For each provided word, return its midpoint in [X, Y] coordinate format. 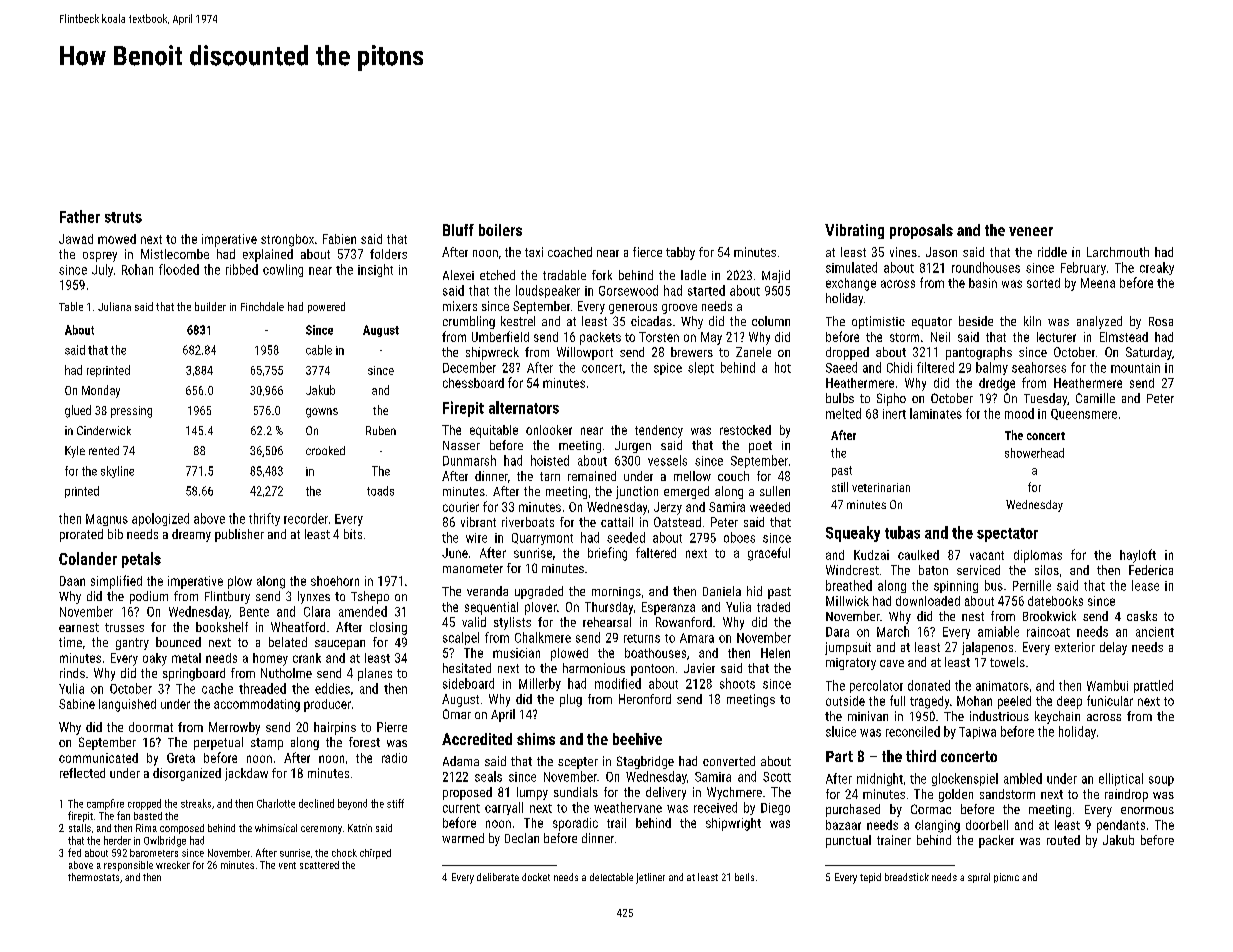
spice [668, 369]
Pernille [1032, 585]
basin [983, 283]
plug [571, 700]
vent [287, 865]
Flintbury [227, 597]
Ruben [381, 430]
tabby [680, 253]
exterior [1075, 647]
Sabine [77, 704]
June [455, 553]
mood [1019, 413]
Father [80, 216]
